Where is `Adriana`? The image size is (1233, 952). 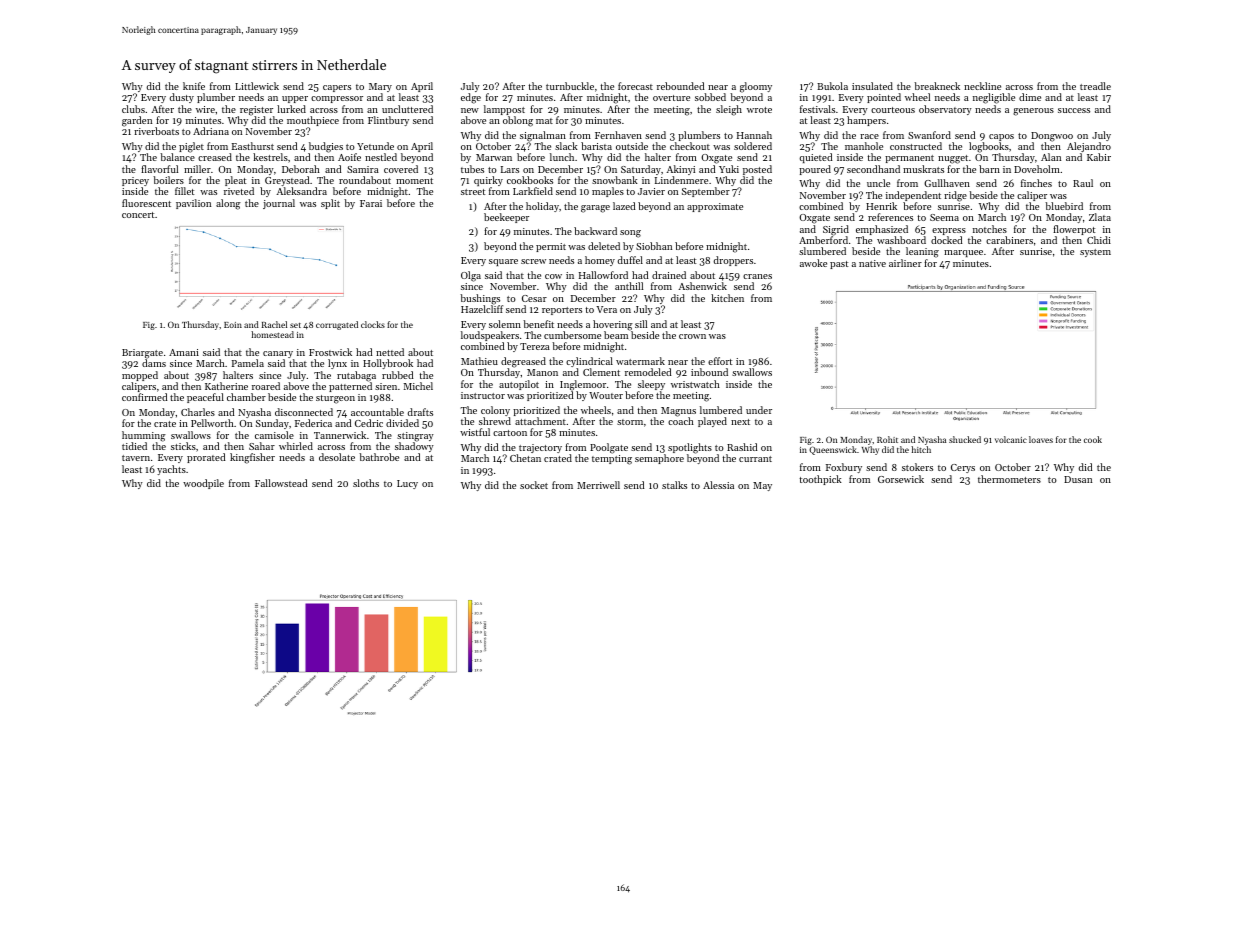
Adriana is located at coordinates (211, 131).
